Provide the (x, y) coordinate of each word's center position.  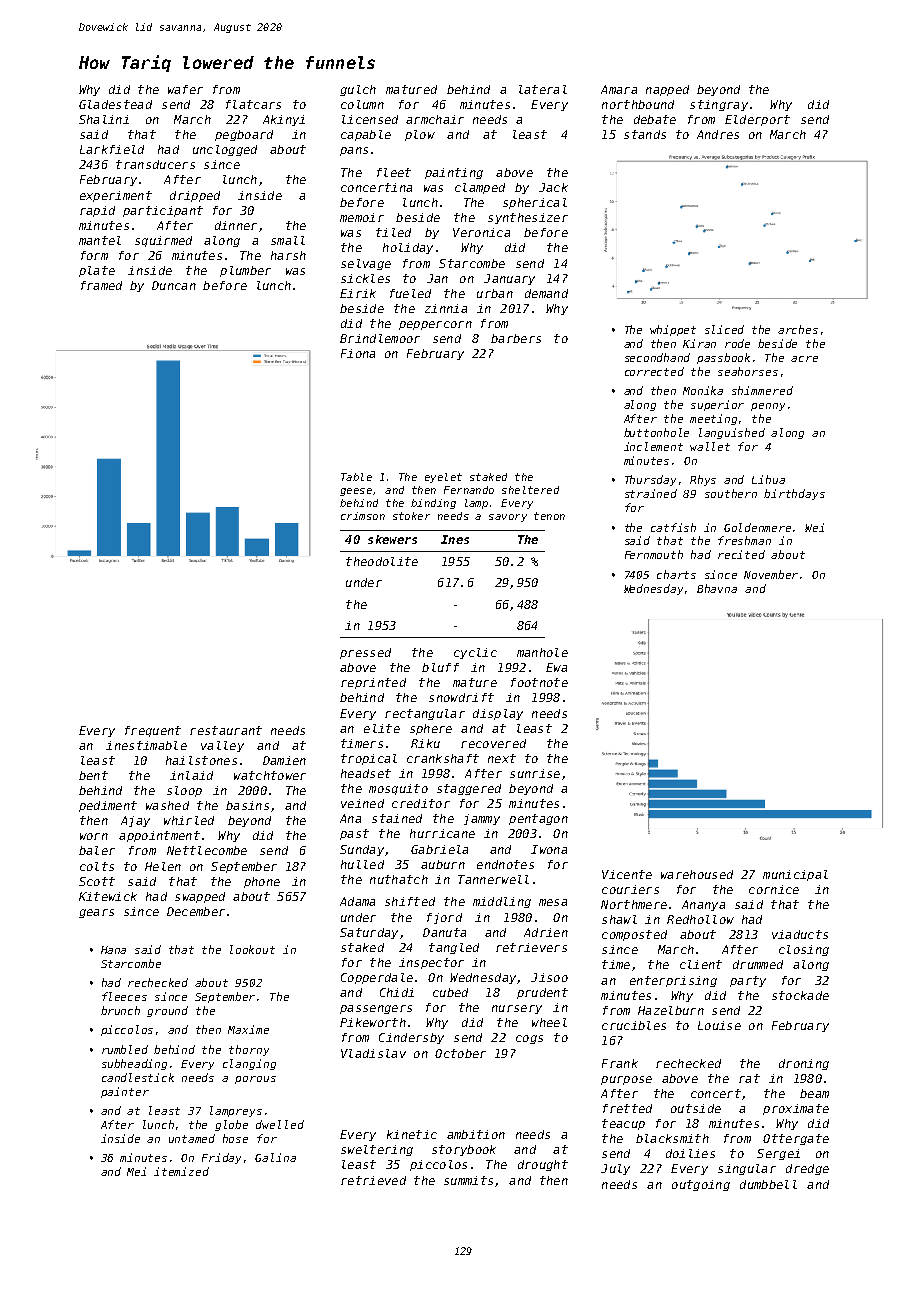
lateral (543, 89)
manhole (542, 652)
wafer (185, 89)
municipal (795, 875)
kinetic (412, 1134)
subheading (134, 1064)
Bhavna (717, 588)
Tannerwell (493, 879)
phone (262, 882)
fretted (627, 1108)
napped (667, 90)
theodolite (382, 561)
